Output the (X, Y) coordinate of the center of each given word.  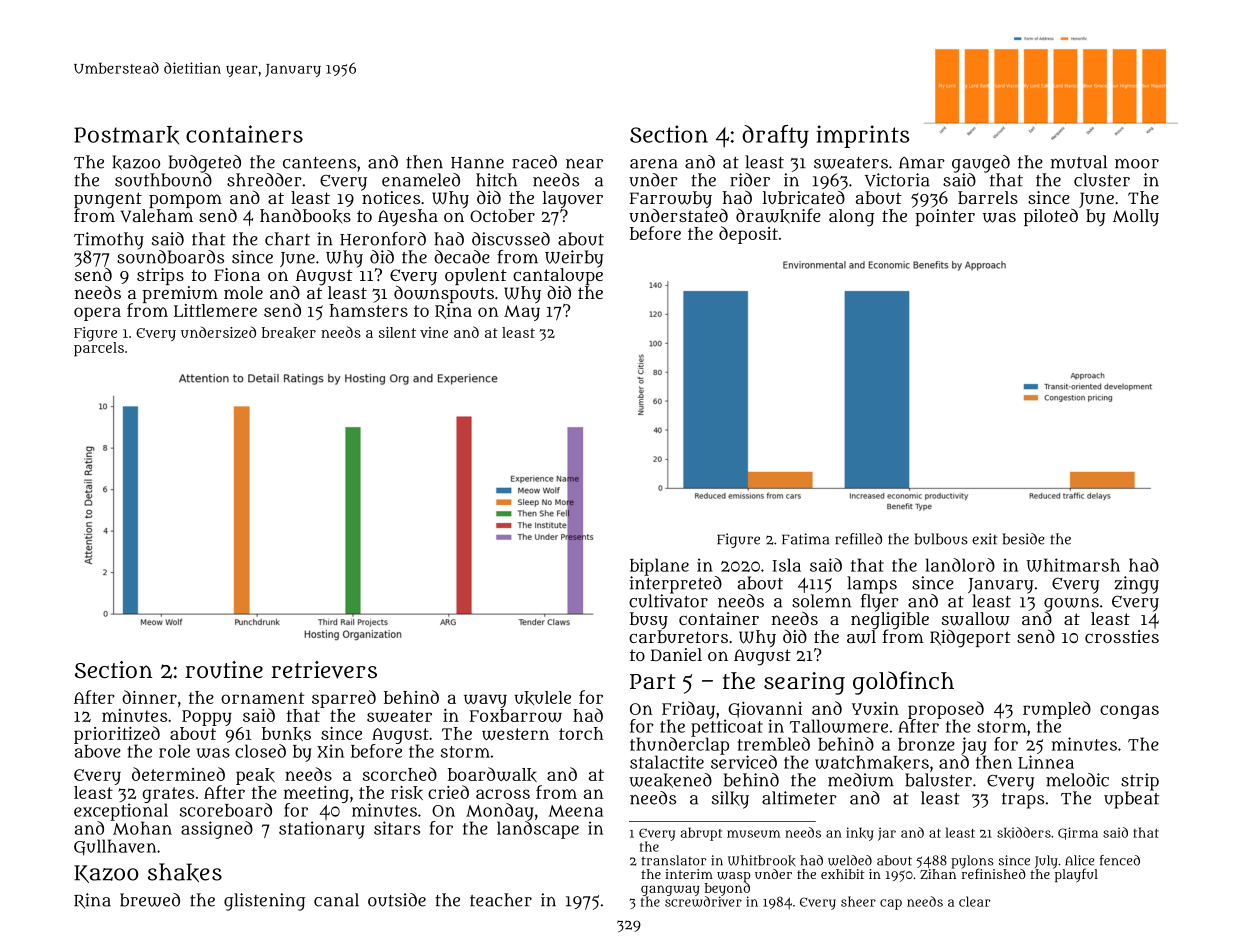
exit (985, 539)
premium (180, 294)
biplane (659, 567)
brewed (150, 900)
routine (224, 670)
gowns (1071, 605)
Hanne (477, 163)
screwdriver (703, 901)
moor (1137, 164)
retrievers (324, 670)
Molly (1136, 217)
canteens (319, 163)
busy (649, 620)
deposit (748, 235)
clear (974, 901)
